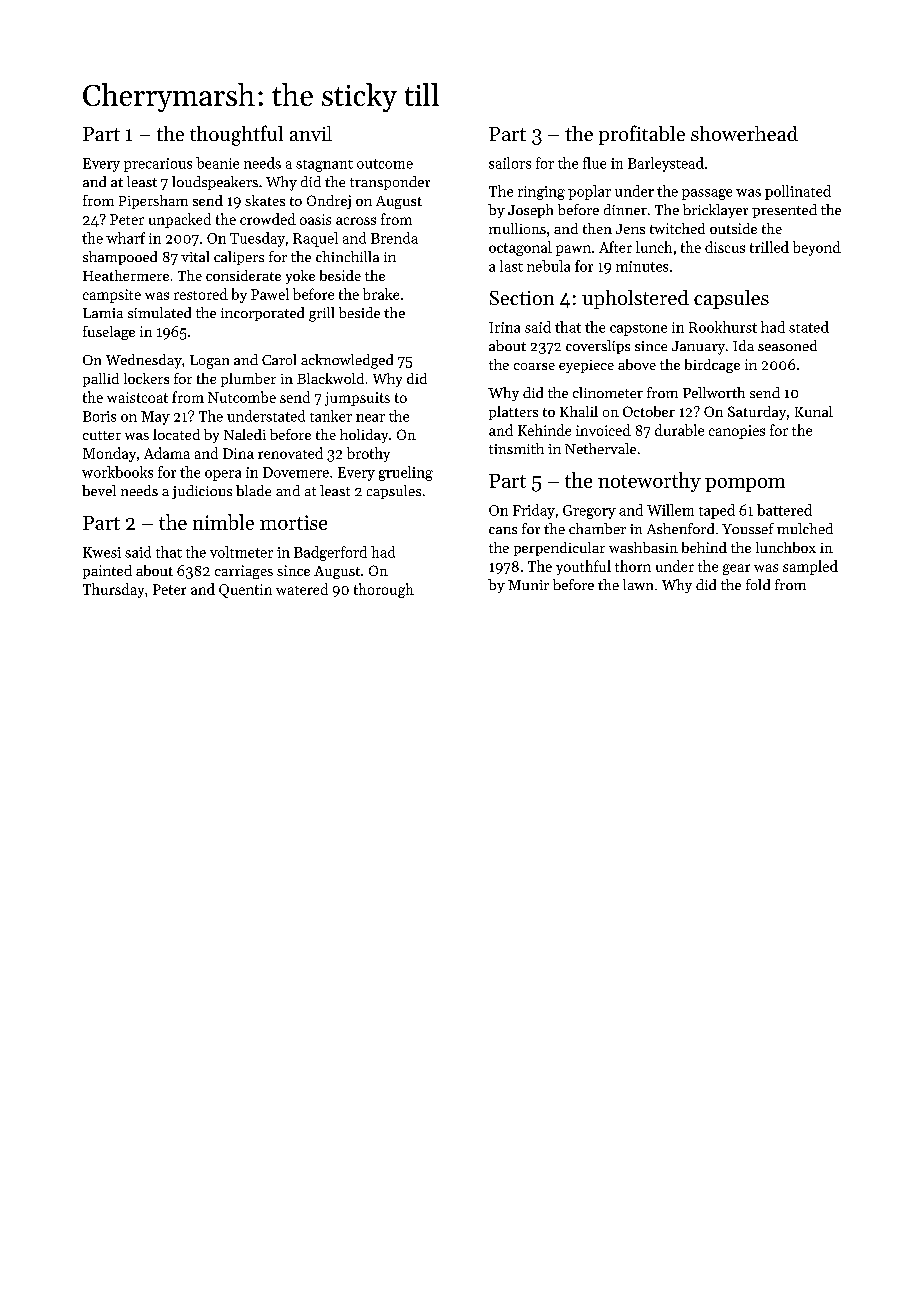  What do you see at coordinates (109, 454) in the page?
I see `Monday` at bounding box center [109, 454].
